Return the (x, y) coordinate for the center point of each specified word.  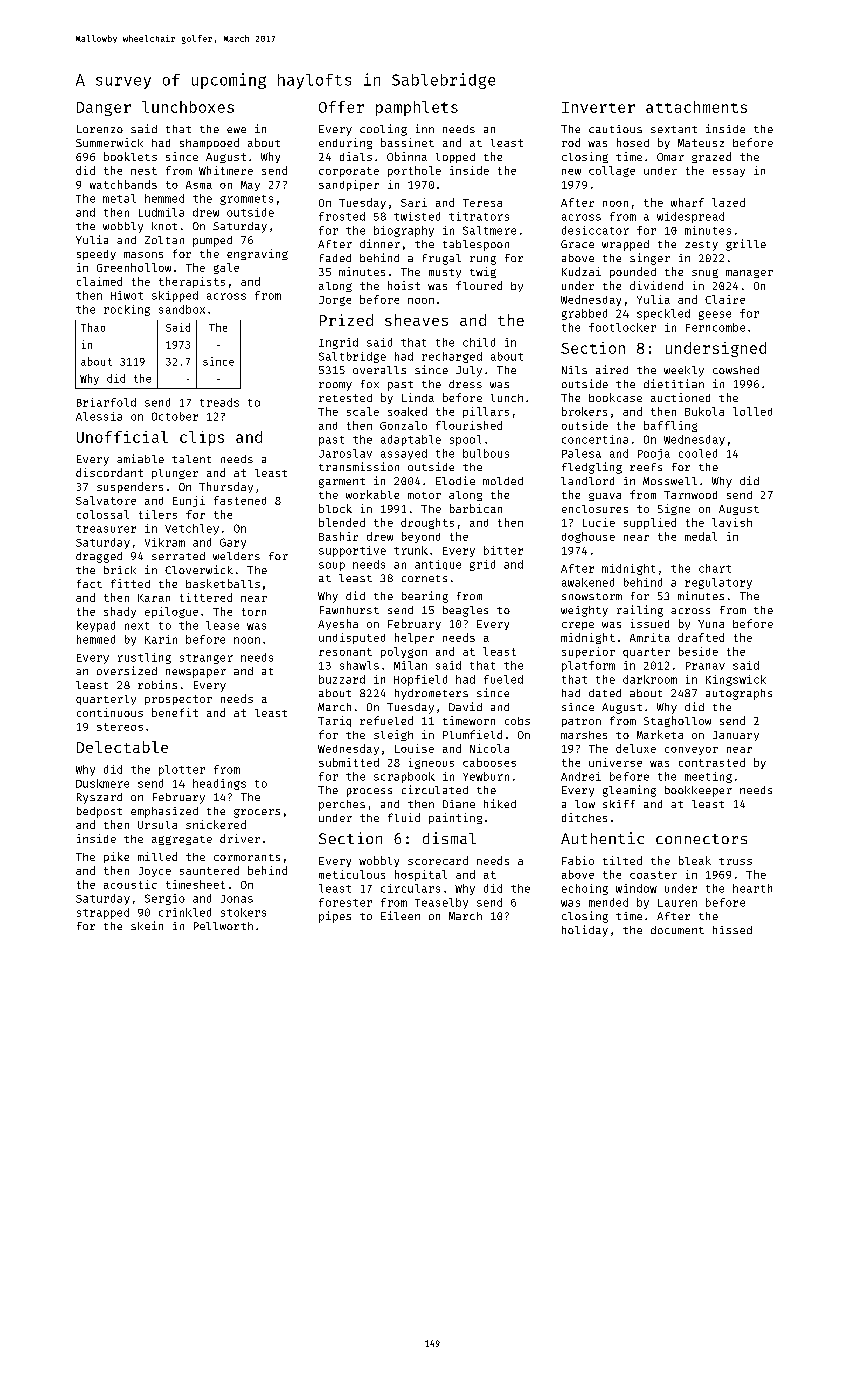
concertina (595, 439)
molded (503, 481)
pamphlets (417, 108)
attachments (696, 107)
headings (219, 784)
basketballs (223, 583)
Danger (104, 109)
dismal (449, 838)
